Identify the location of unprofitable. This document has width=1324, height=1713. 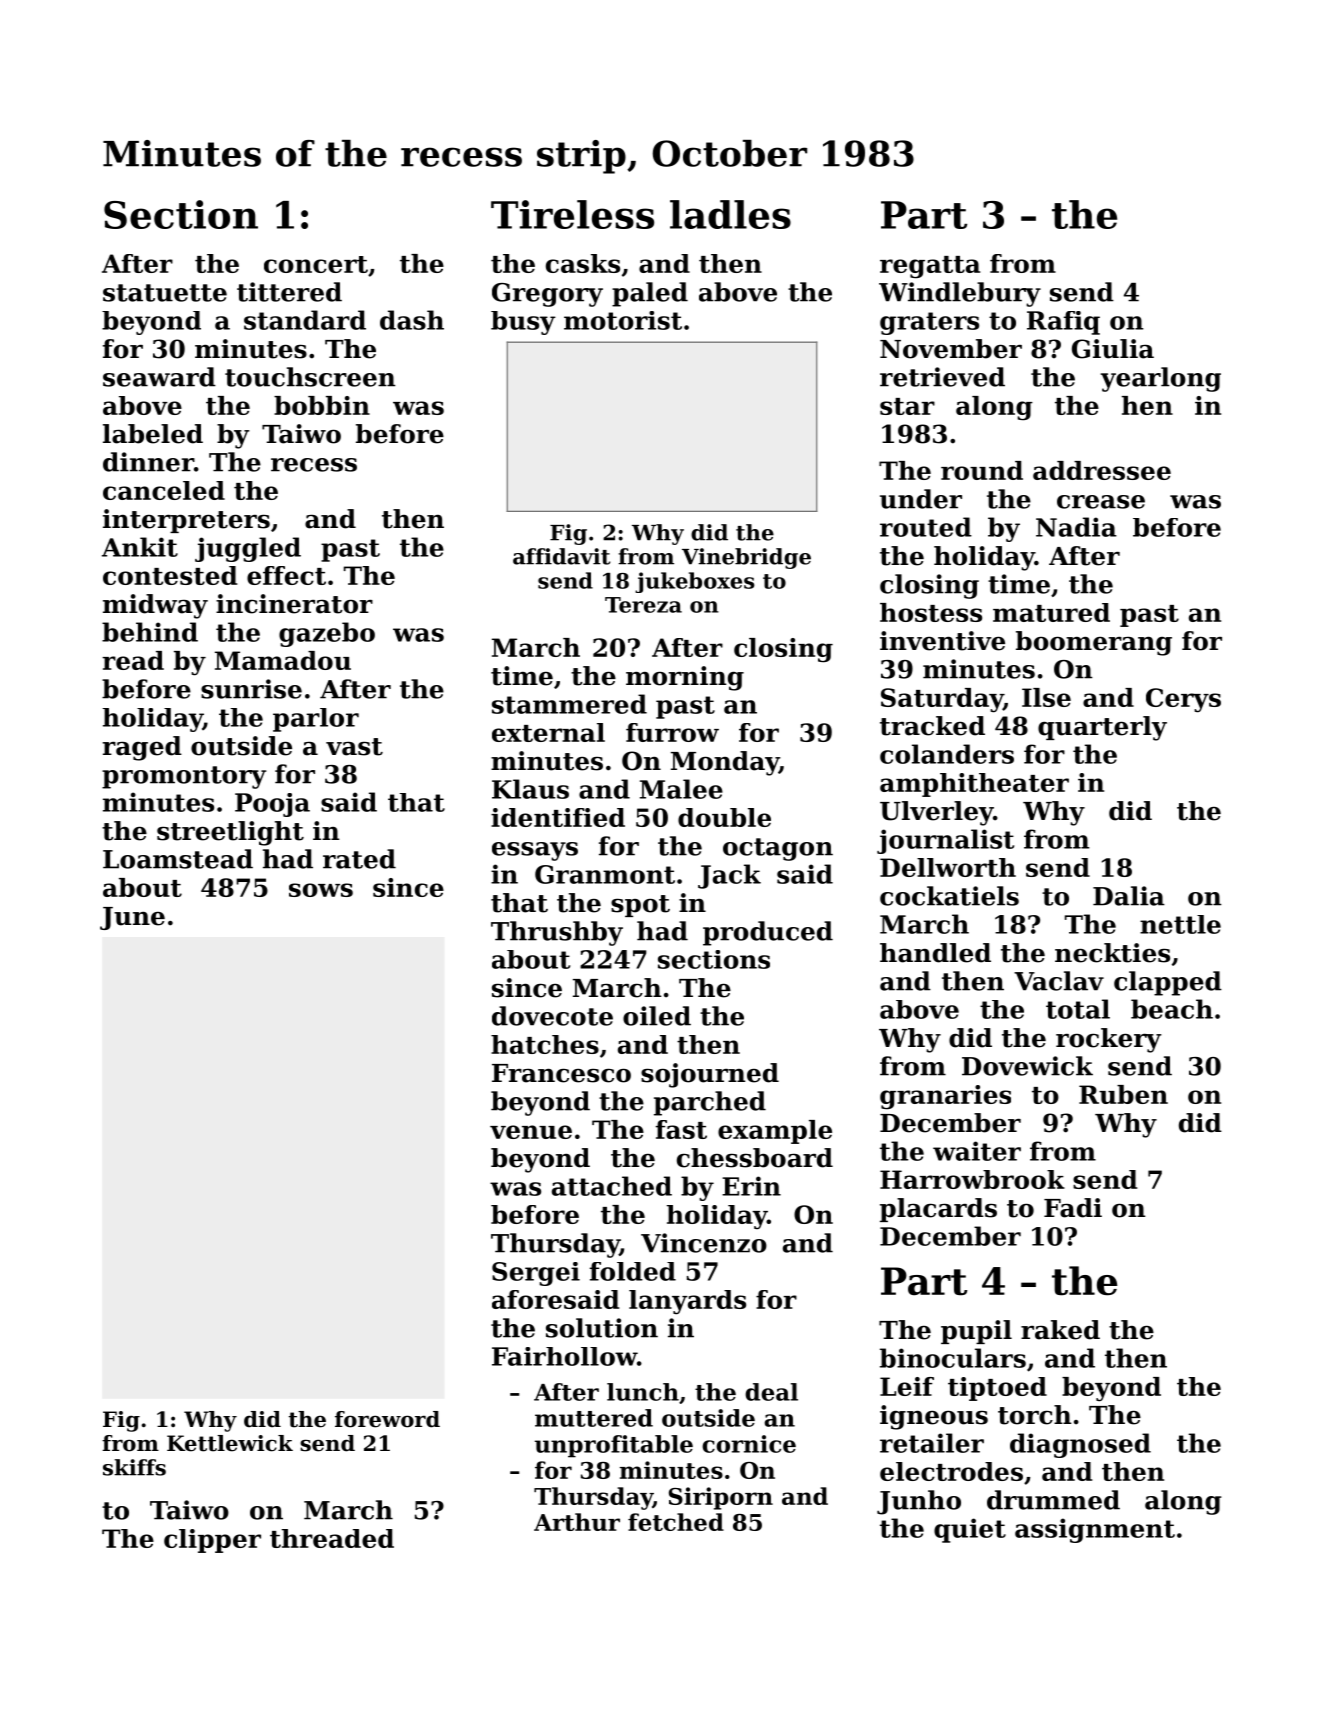
(614, 1446).
